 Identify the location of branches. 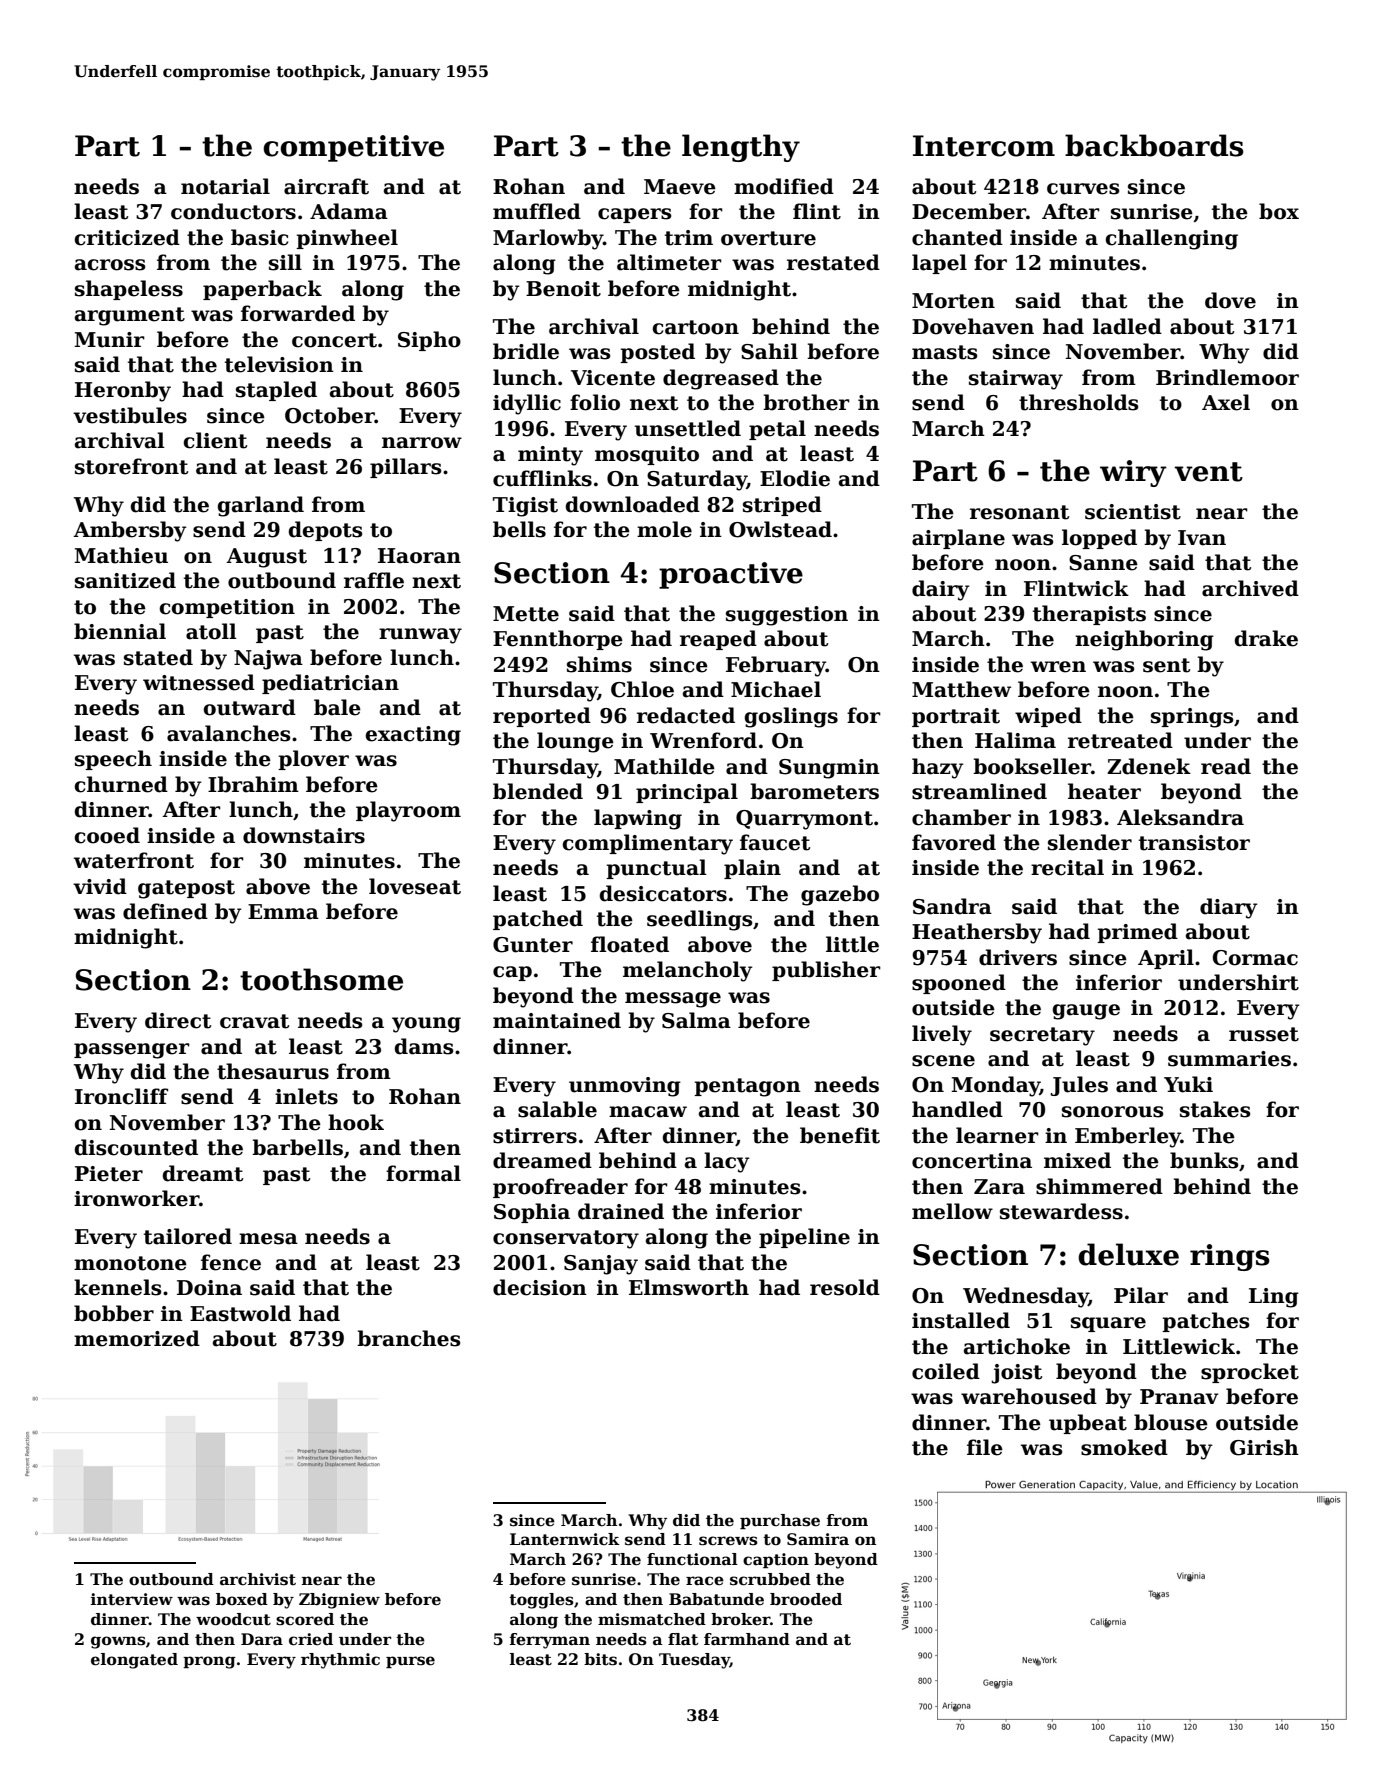
(408, 1338).
